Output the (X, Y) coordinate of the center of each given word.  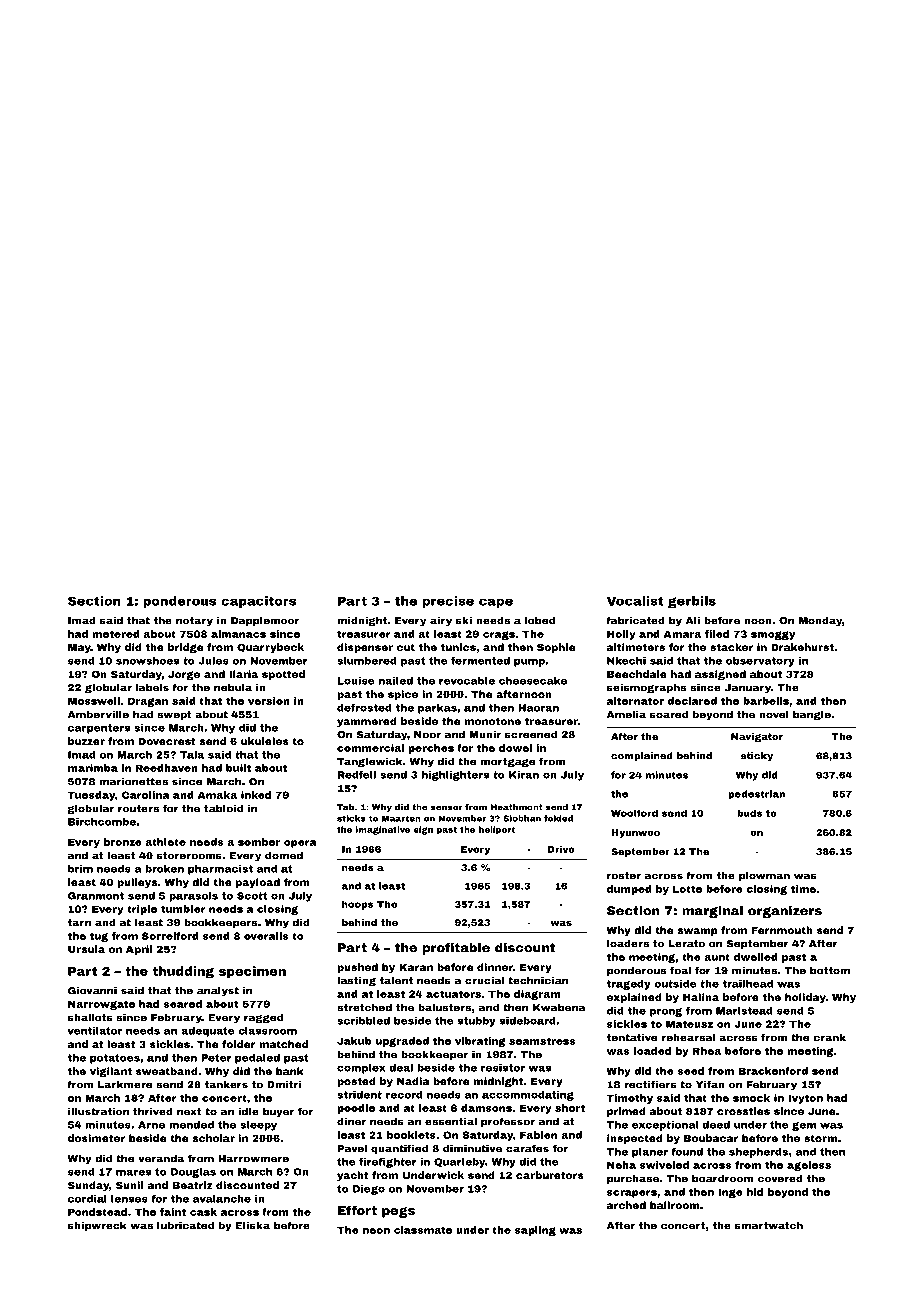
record (404, 1095)
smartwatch (769, 1225)
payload (258, 883)
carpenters (99, 729)
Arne (151, 1125)
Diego (369, 1190)
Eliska (253, 1225)
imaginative (383, 830)
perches (431, 749)
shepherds (758, 1153)
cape (496, 603)
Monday (820, 621)
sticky (757, 757)
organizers (785, 912)
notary (194, 622)
